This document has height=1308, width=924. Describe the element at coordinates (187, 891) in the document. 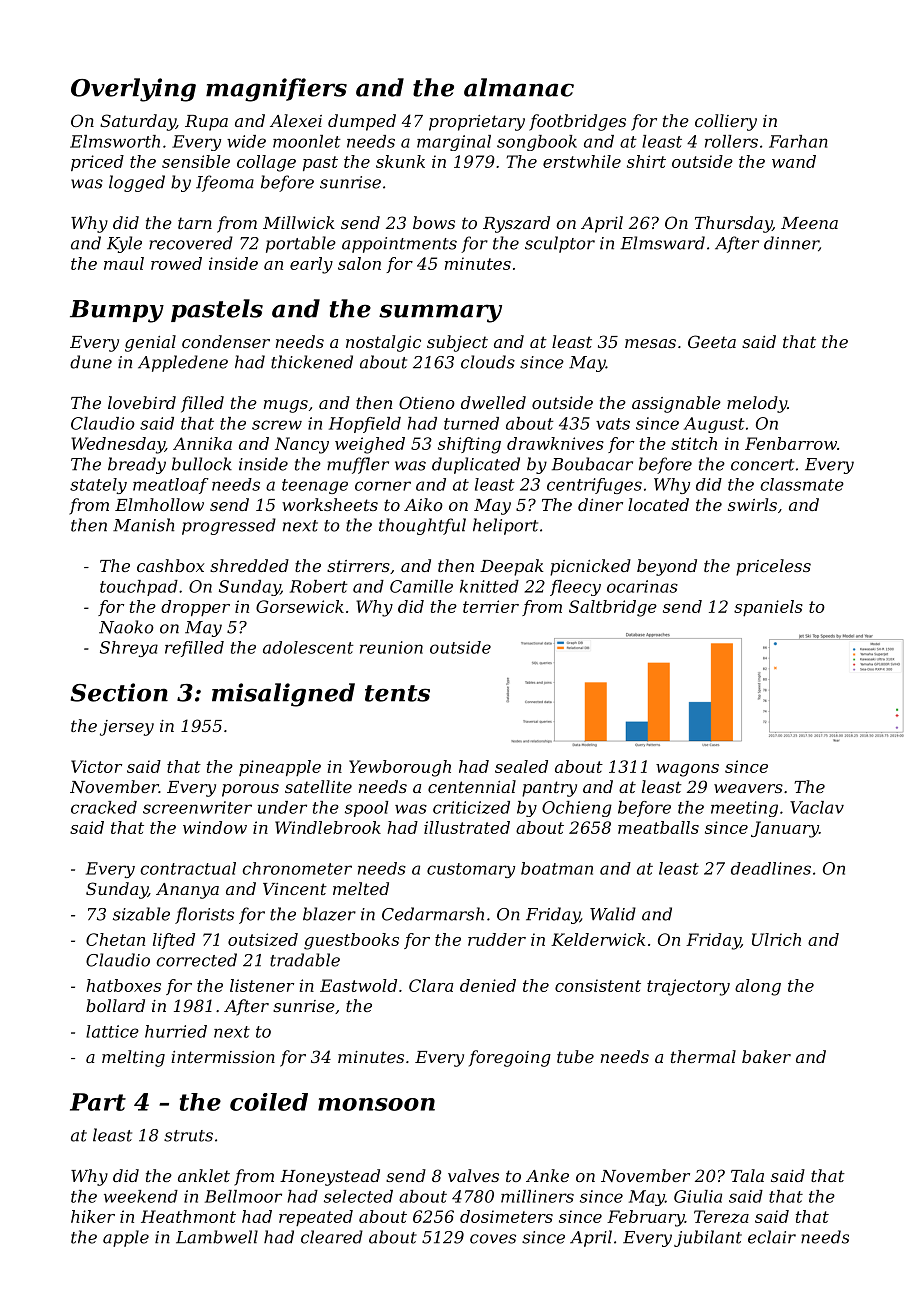

I see `Ananya` at that location.
